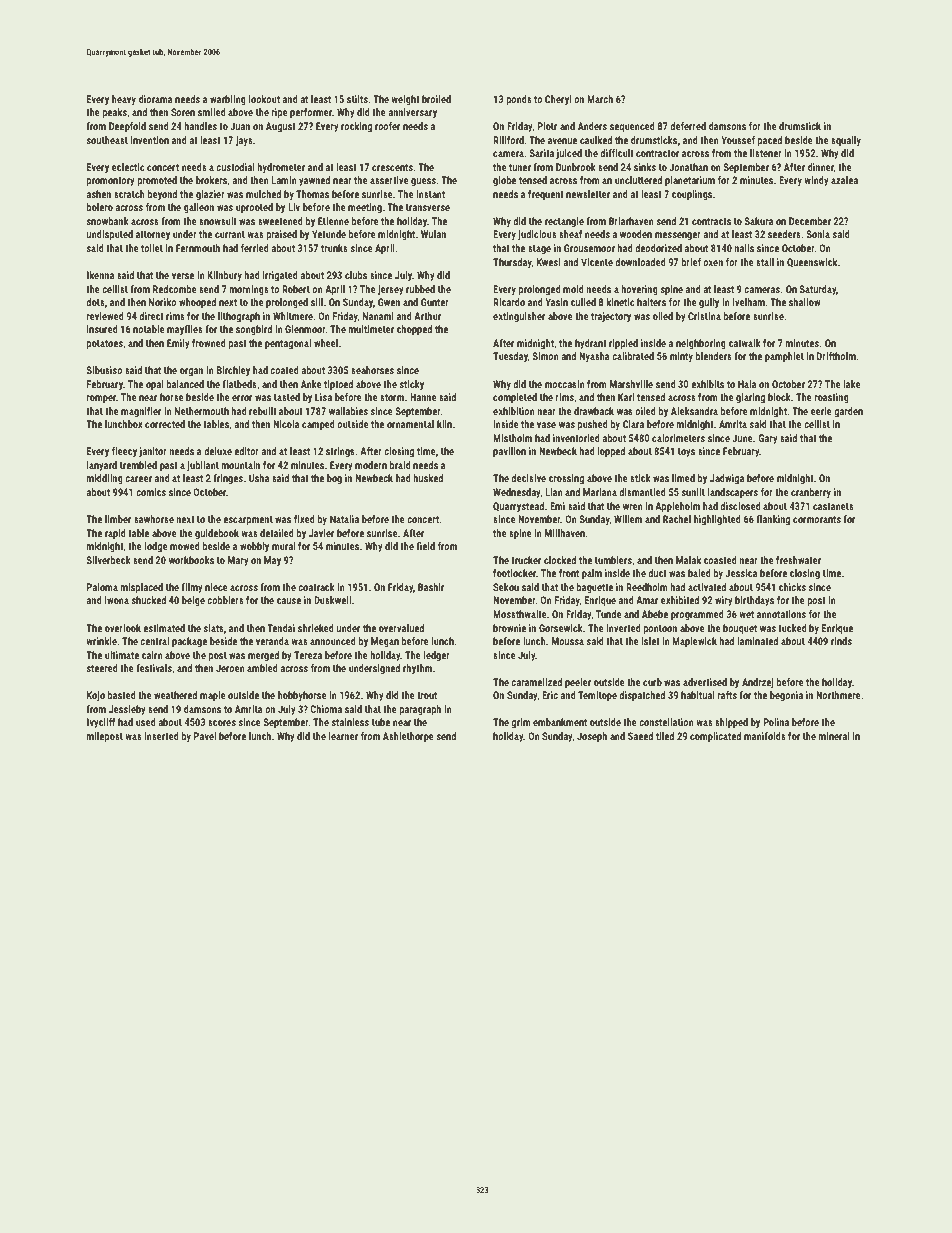 The image size is (952, 1233). I want to click on scratch, so click(129, 194).
